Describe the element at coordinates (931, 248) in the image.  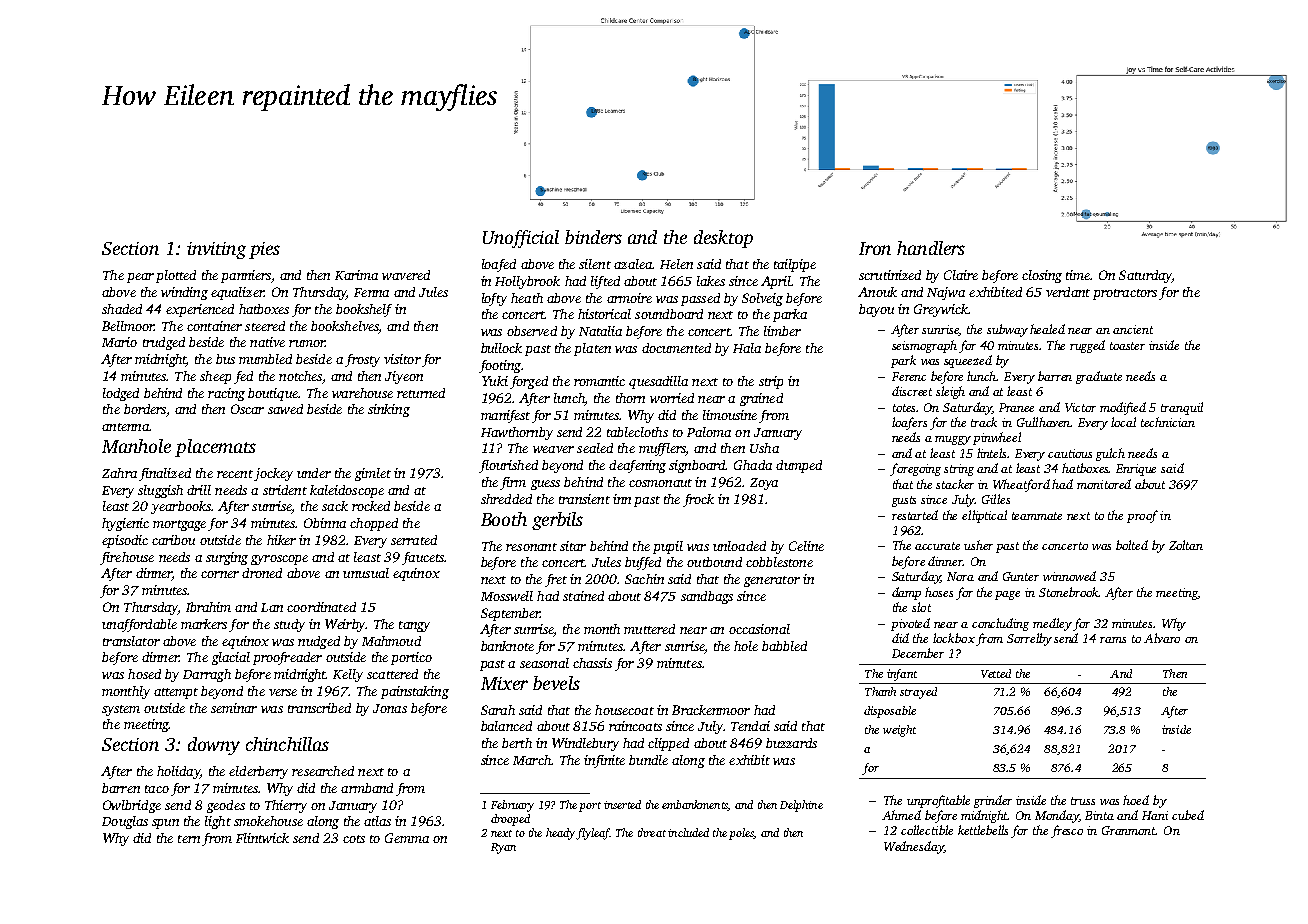
I see `handlers` at that location.
